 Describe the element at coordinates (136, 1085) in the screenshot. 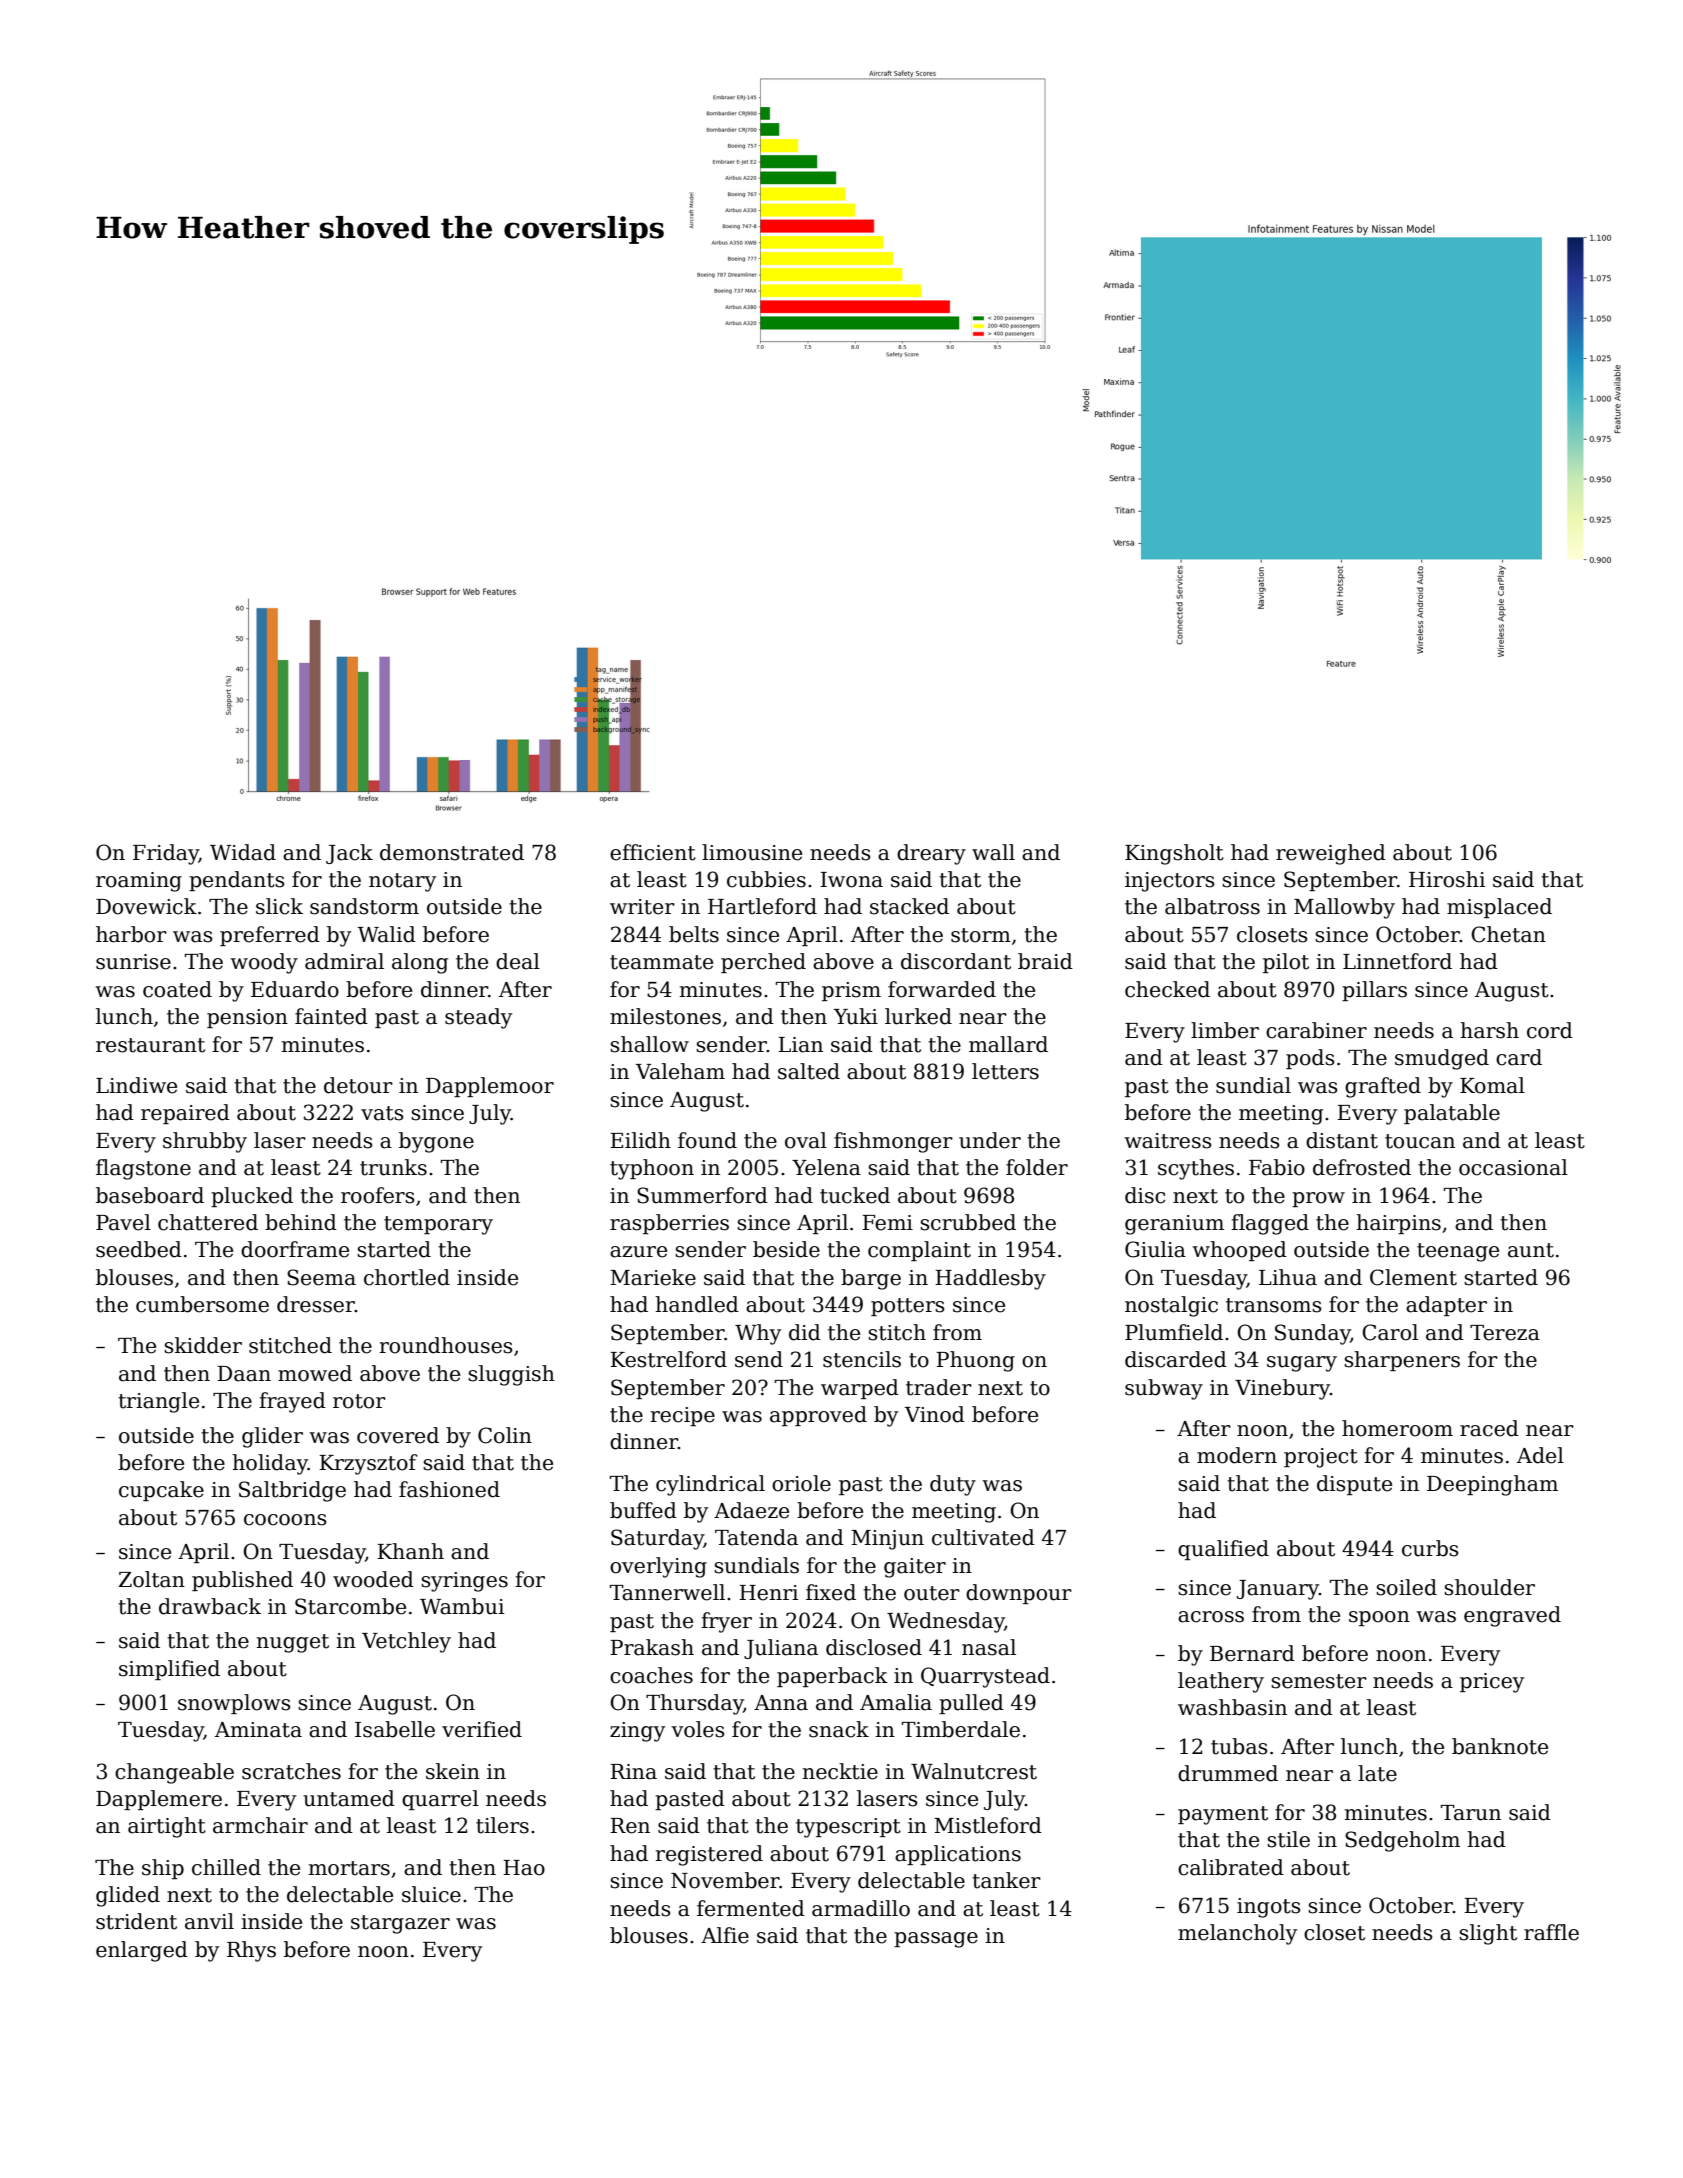

I see `Lindiwe` at that location.
